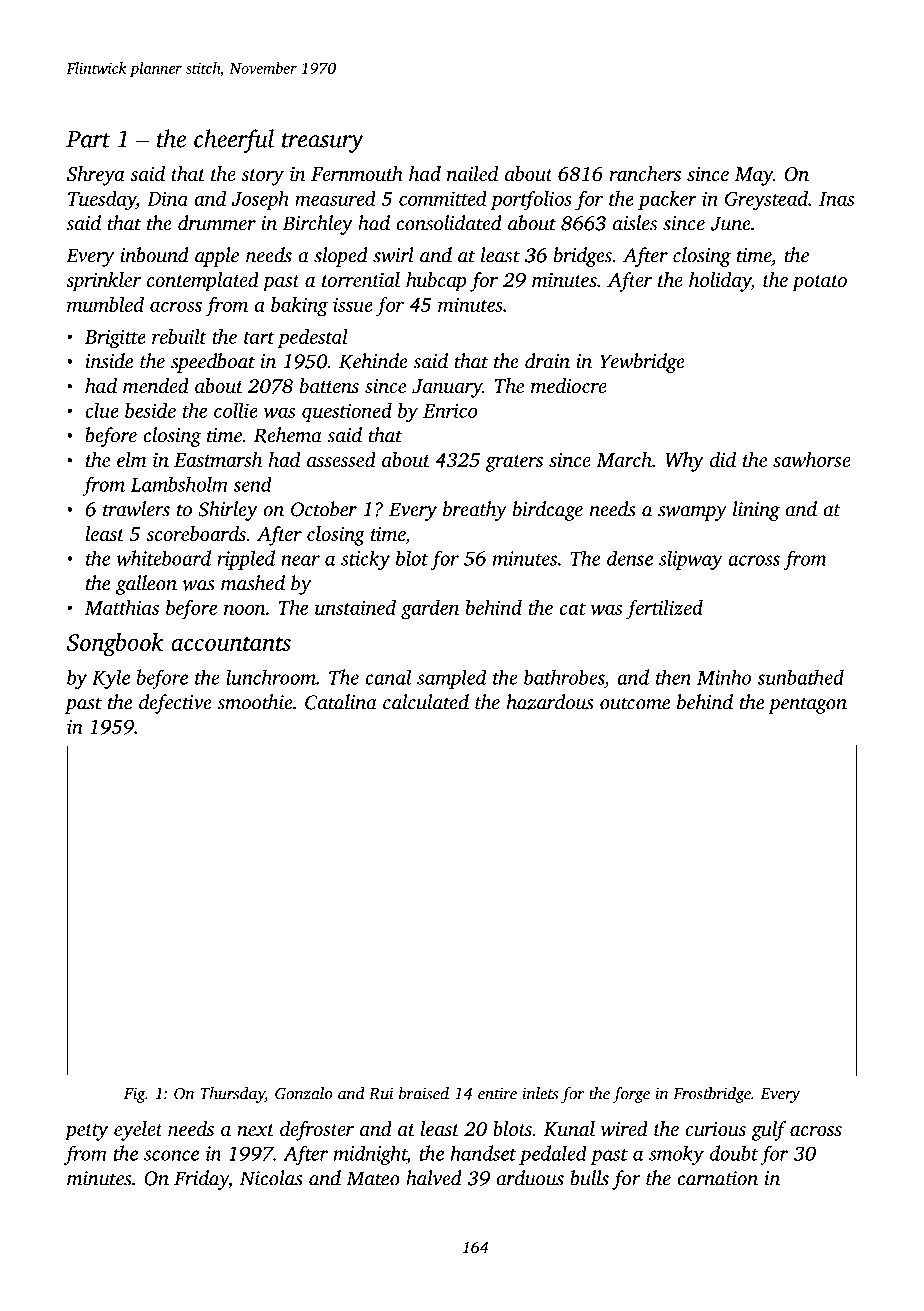 The width and height of the page is (924, 1311). I want to click on treasury, so click(323, 143).
